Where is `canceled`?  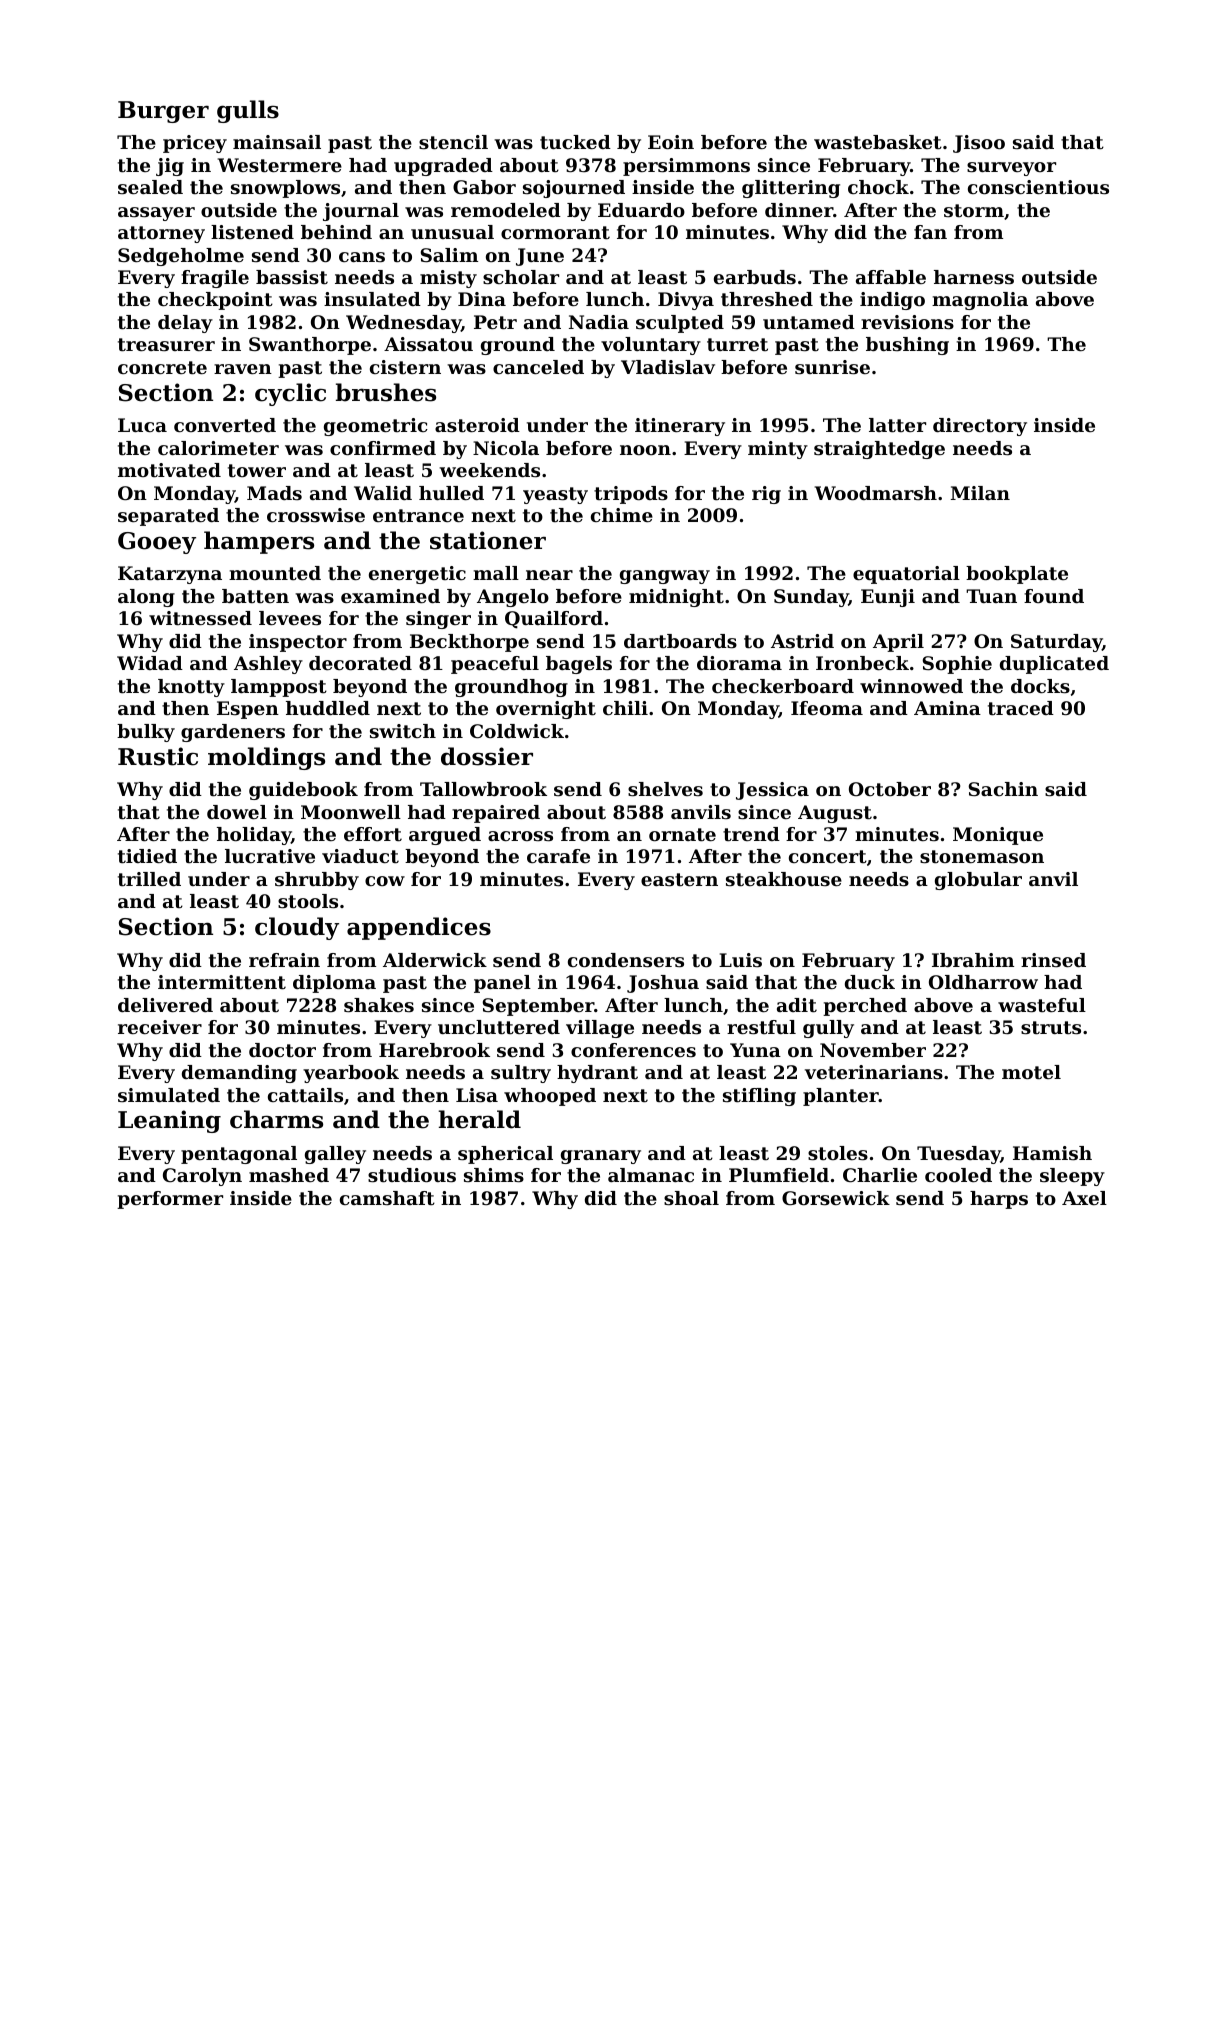 canceled is located at coordinates (538, 367).
